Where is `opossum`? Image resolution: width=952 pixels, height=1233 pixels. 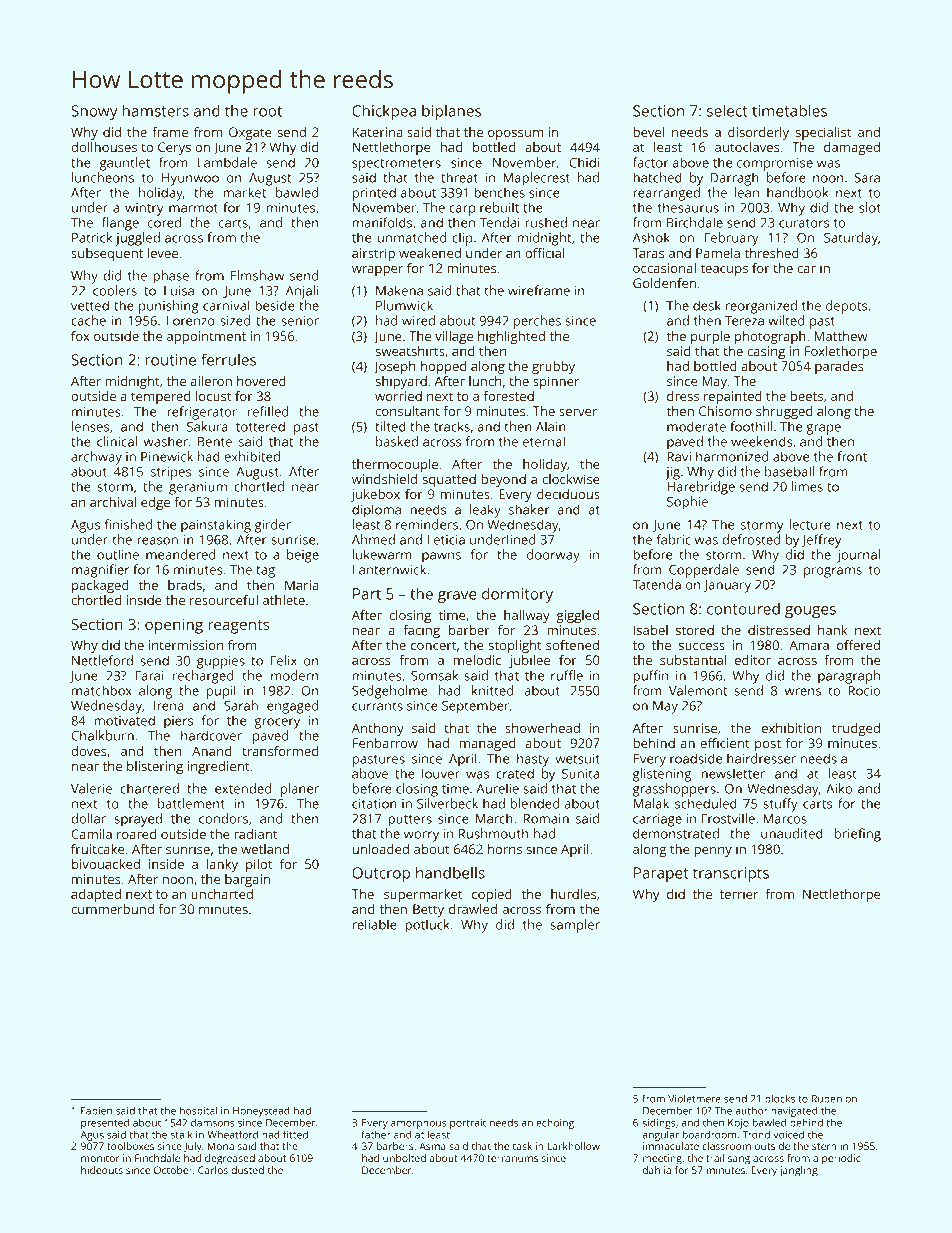 opossum is located at coordinates (515, 135).
